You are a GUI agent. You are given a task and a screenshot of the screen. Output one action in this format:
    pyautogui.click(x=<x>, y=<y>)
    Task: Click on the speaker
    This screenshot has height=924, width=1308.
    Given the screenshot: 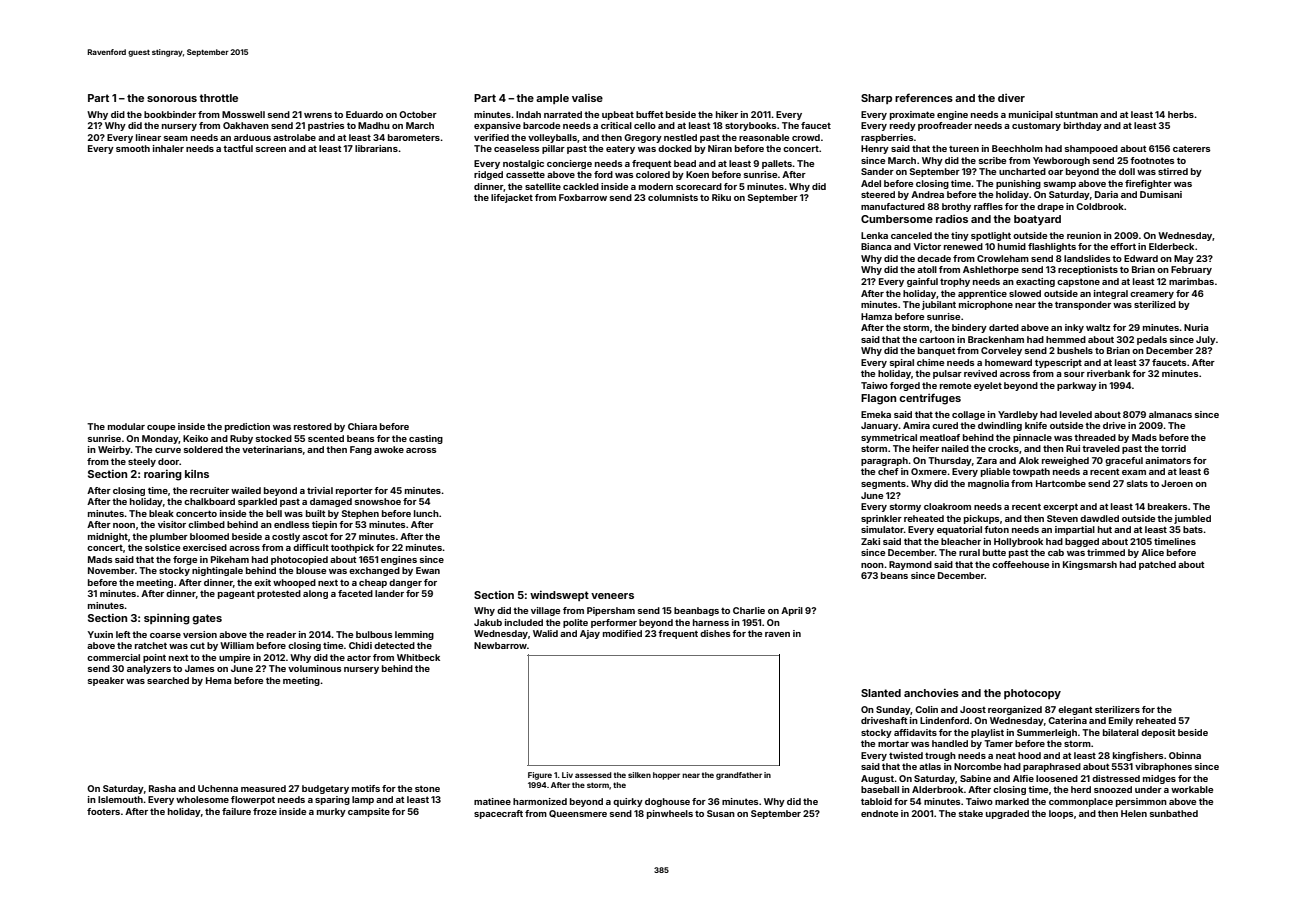 What is the action you would take?
    pyautogui.click(x=106, y=681)
